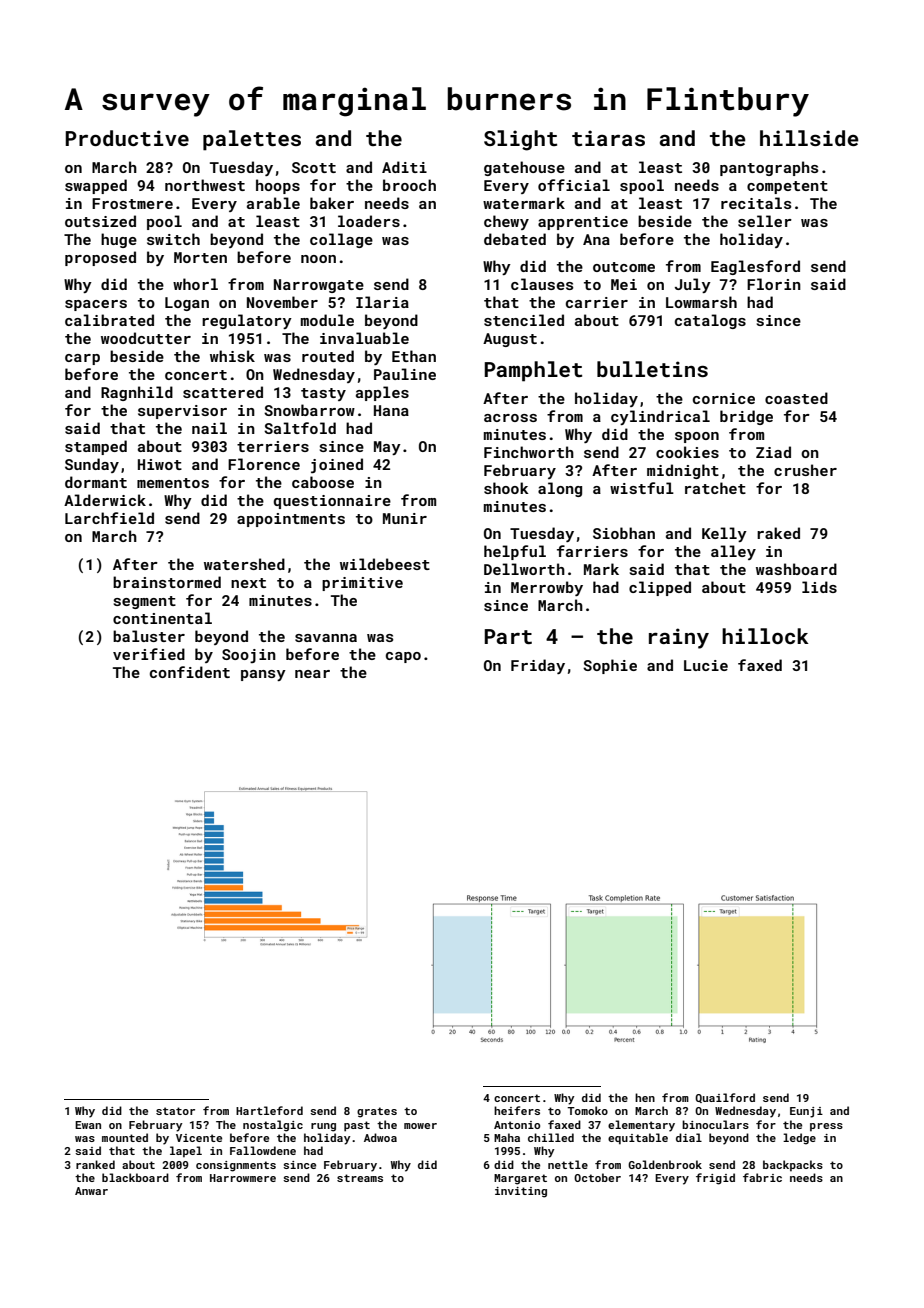 This screenshot has height=1308, width=924. What do you see at coordinates (706, 665) in the screenshot?
I see `Lucie` at bounding box center [706, 665].
